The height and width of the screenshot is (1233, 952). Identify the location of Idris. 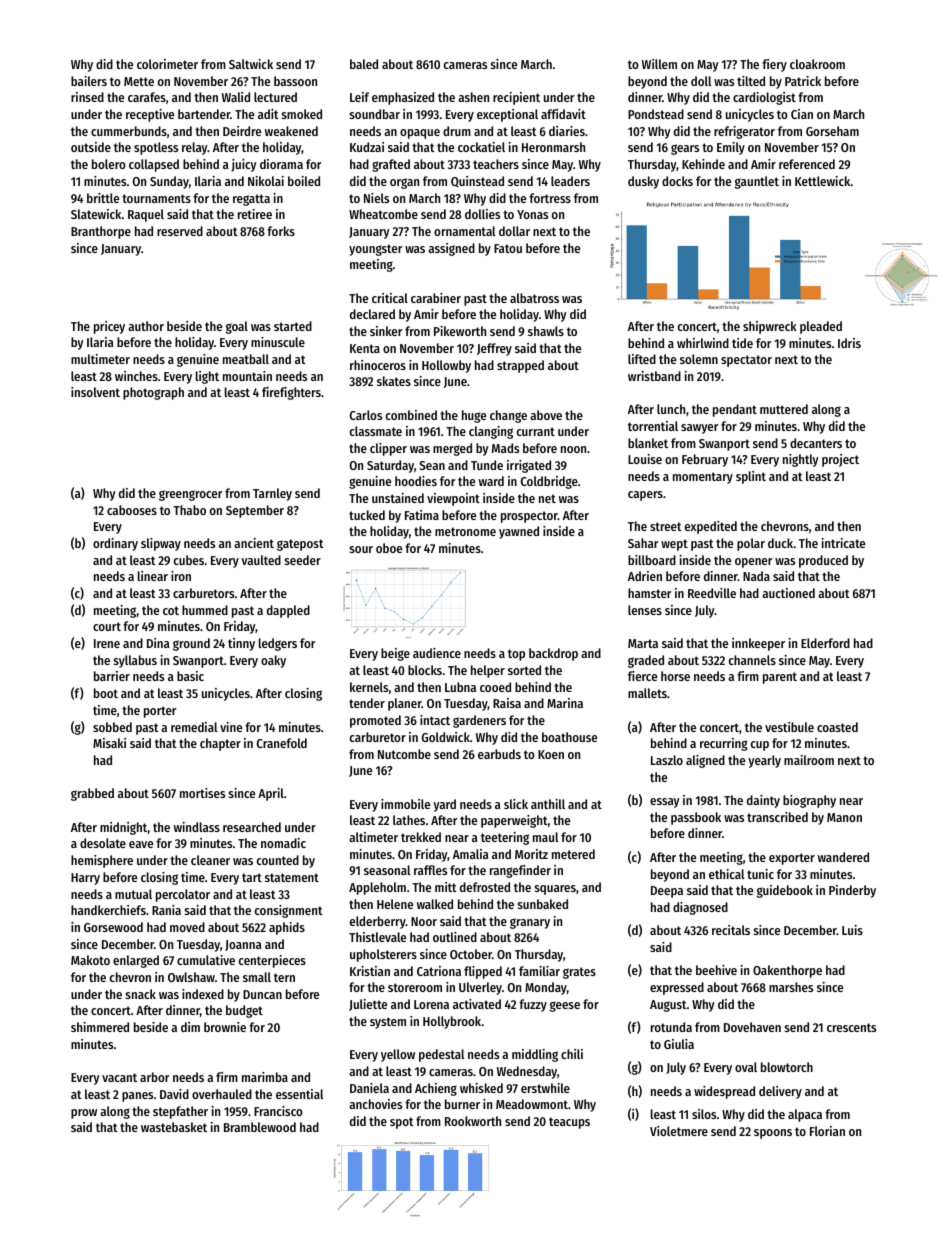
(849, 343).
